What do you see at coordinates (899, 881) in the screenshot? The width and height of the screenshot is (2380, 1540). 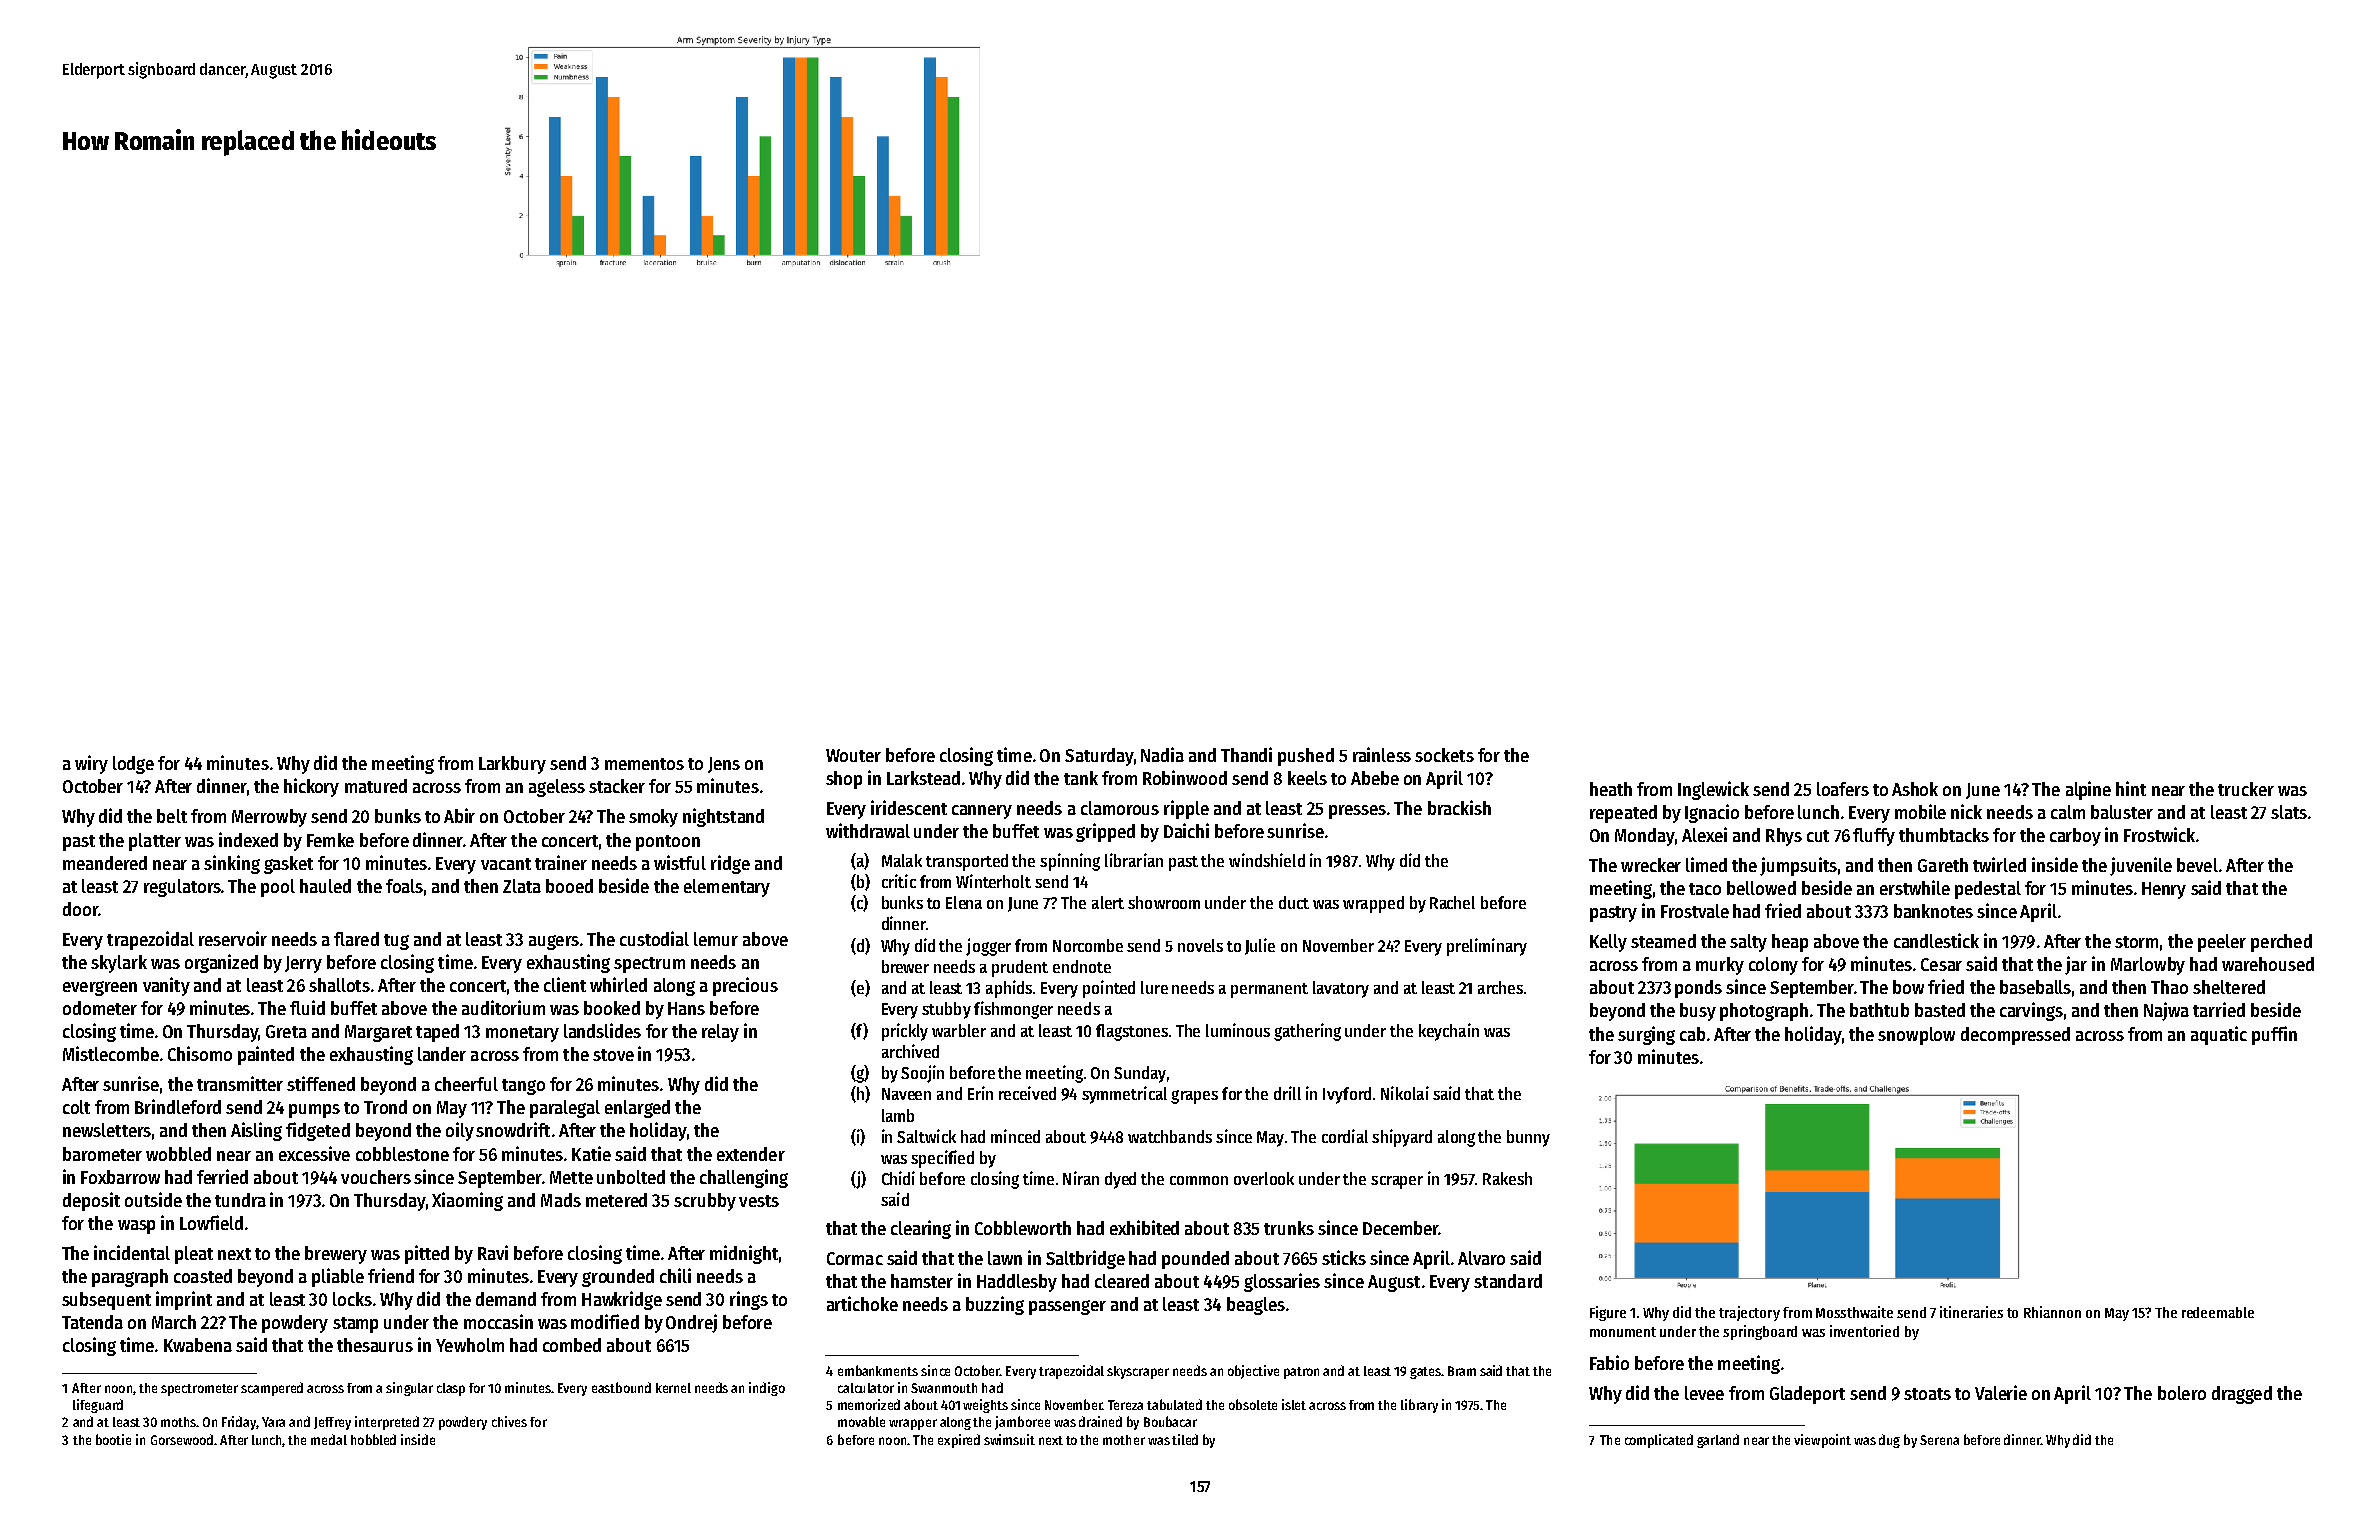 I see `critic` at bounding box center [899, 881].
